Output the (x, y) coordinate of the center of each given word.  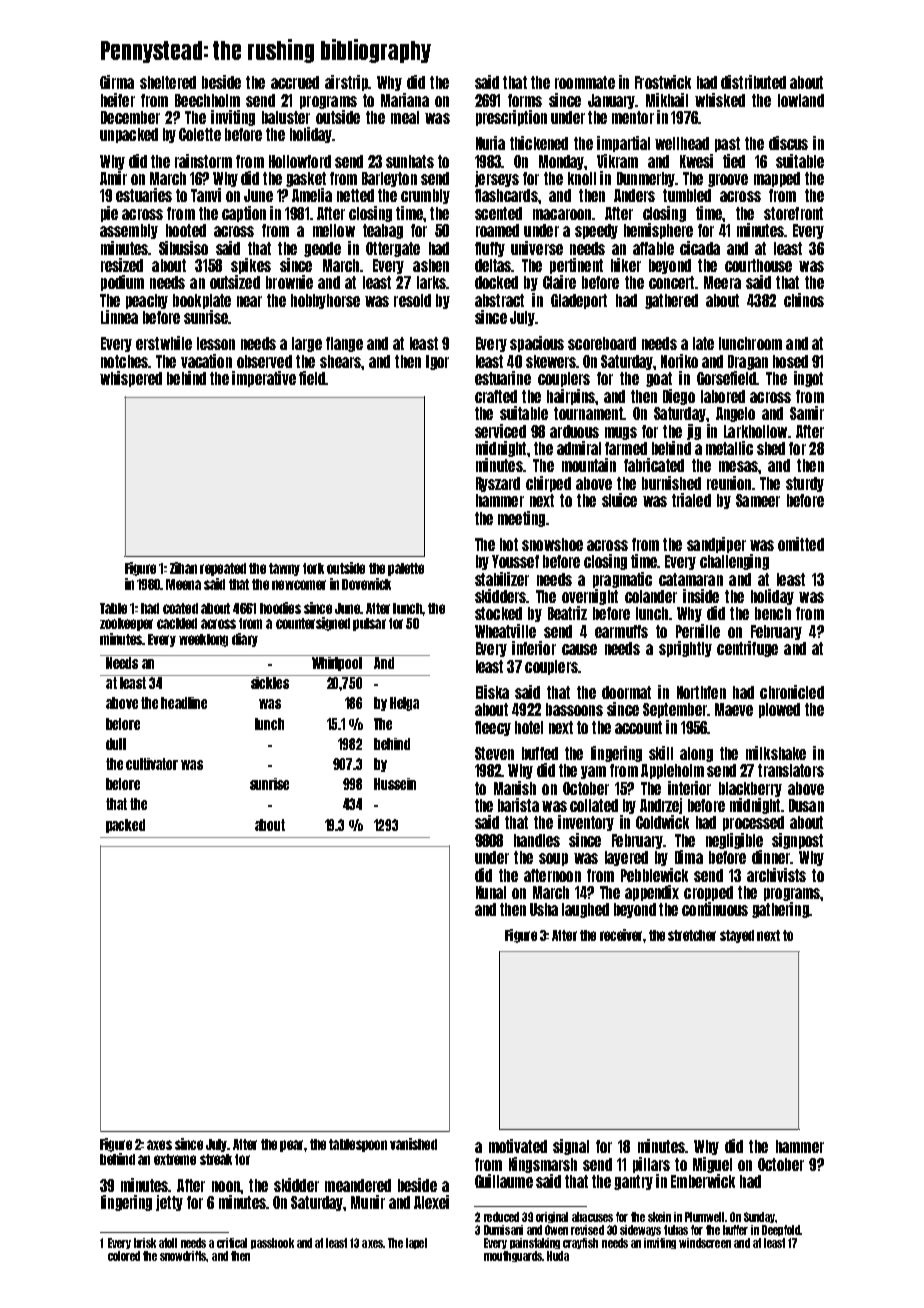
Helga (404, 704)
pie (109, 214)
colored (124, 1256)
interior (689, 788)
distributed (753, 82)
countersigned (313, 624)
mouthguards (513, 1256)
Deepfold (781, 1230)
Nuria (490, 143)
